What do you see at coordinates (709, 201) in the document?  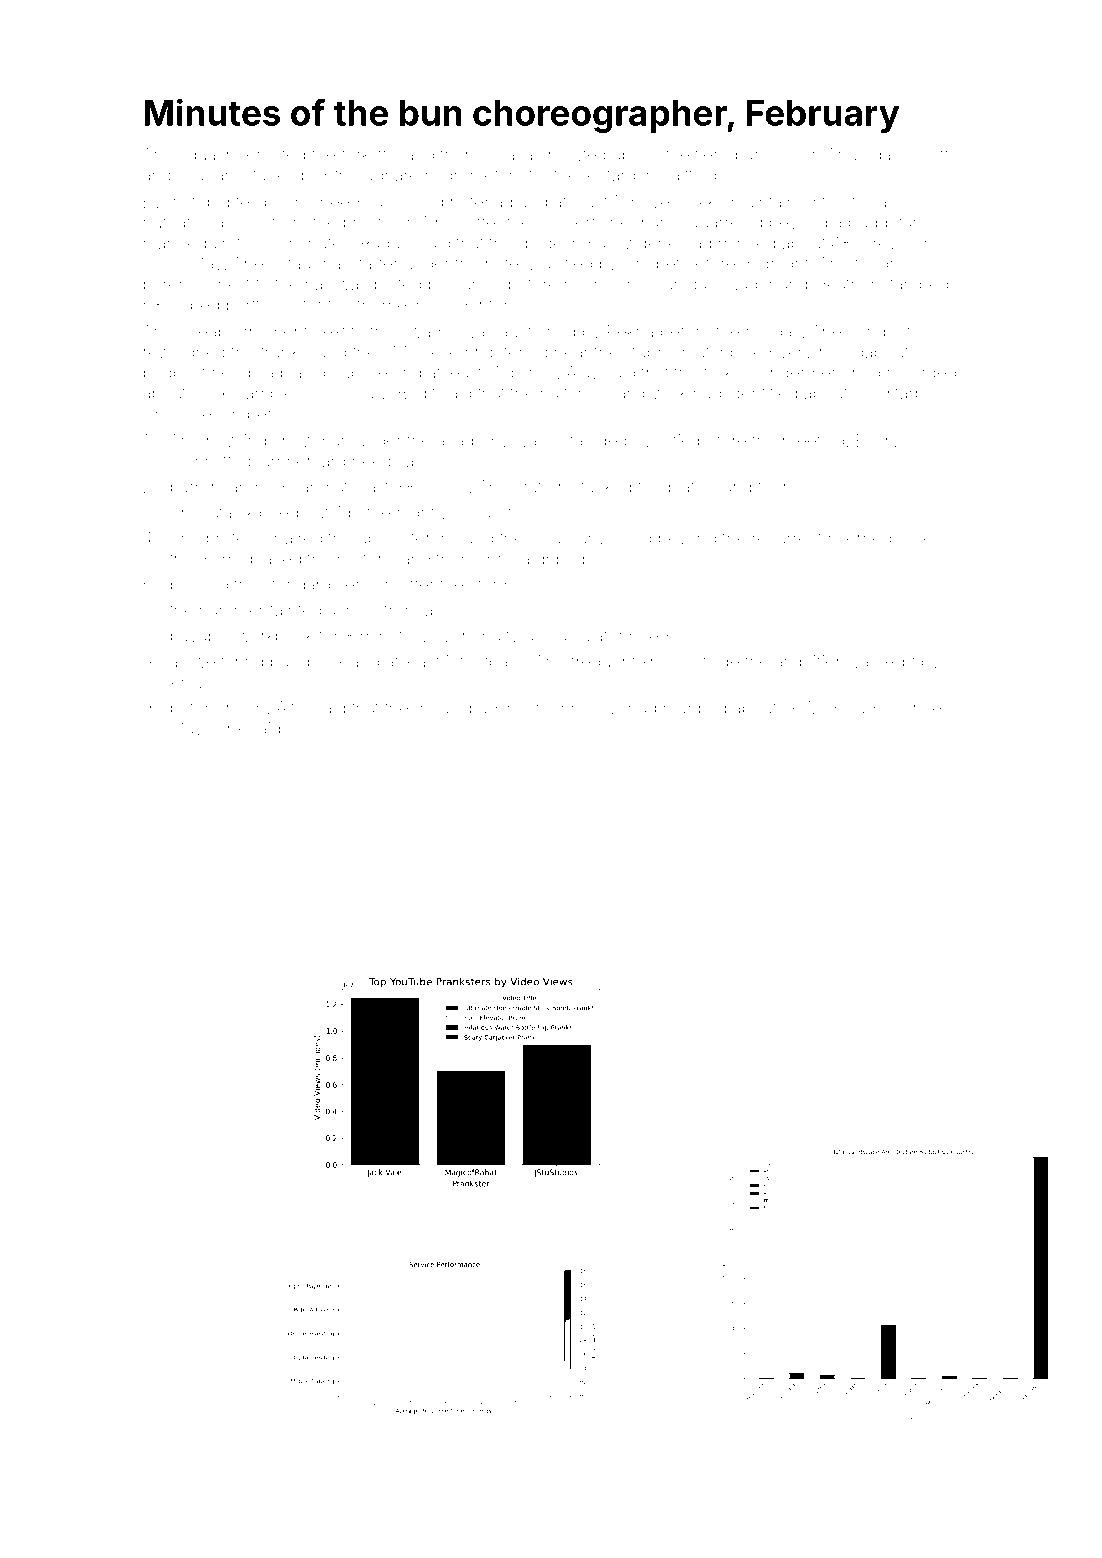 I see `Aiko` at bounding box center [709, 201].
